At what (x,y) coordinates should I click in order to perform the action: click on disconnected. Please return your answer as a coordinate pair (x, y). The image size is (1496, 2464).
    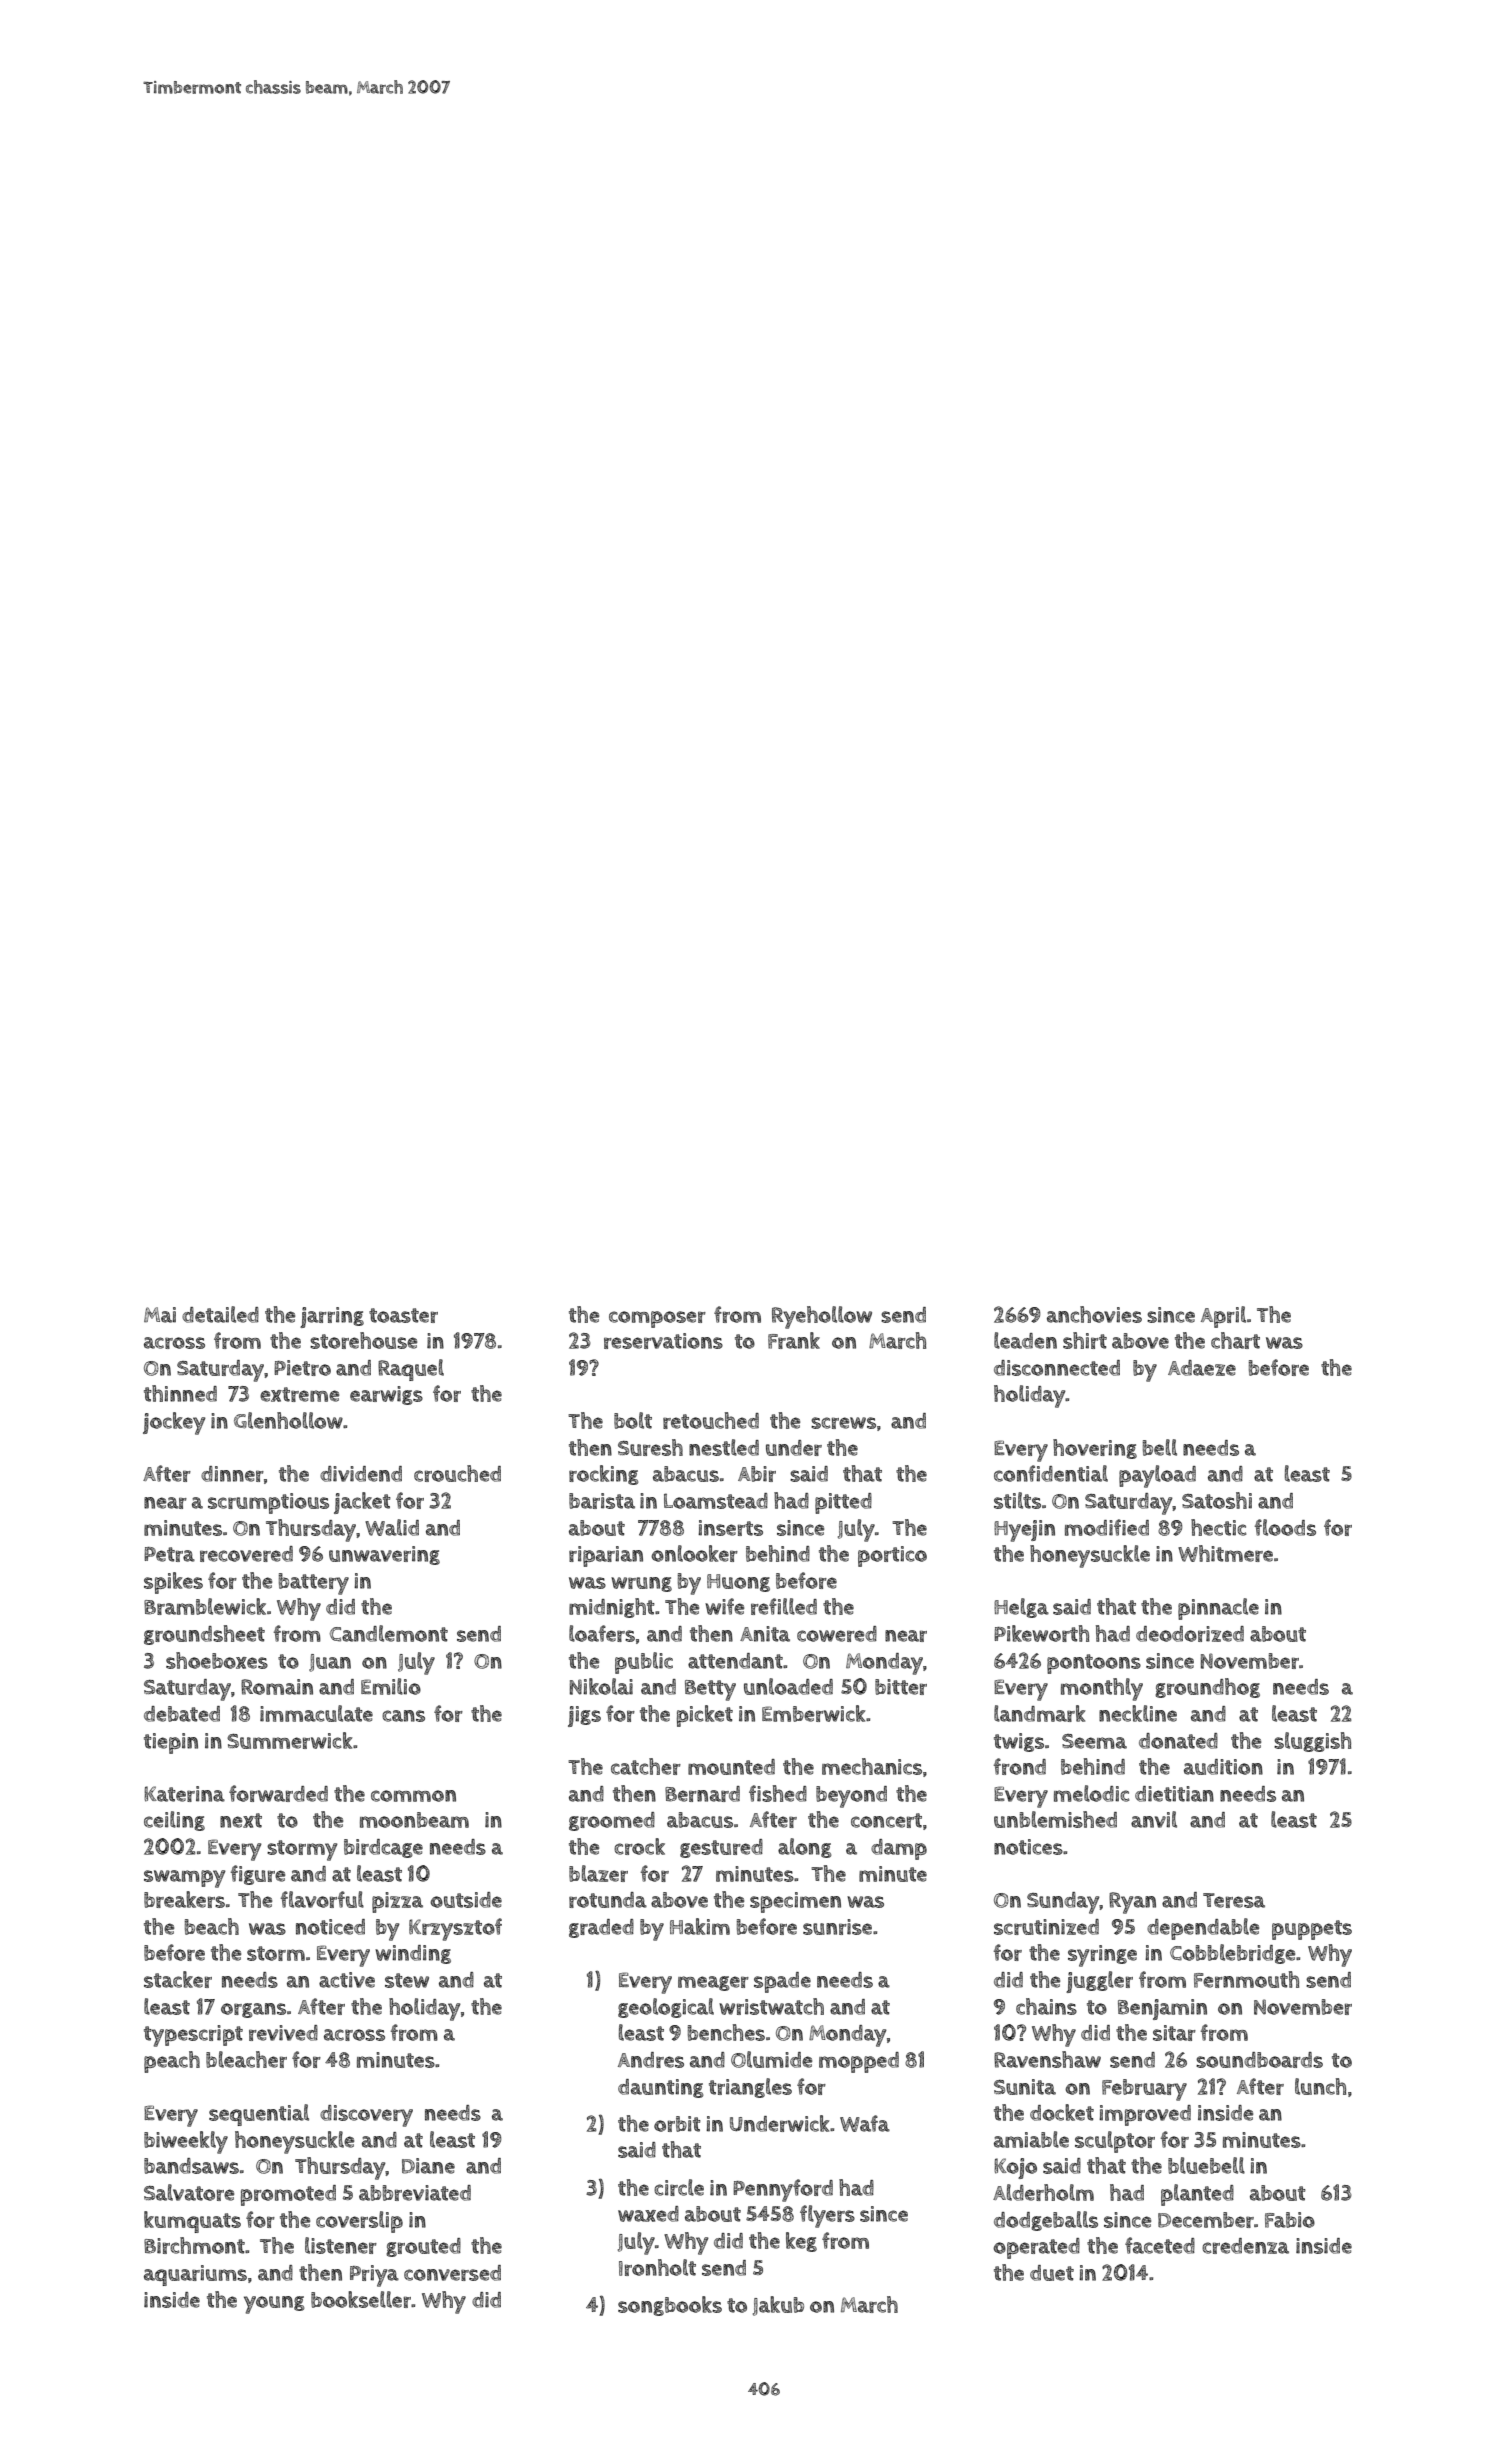
    Looking at the image, I should click on (1057, 1368).
